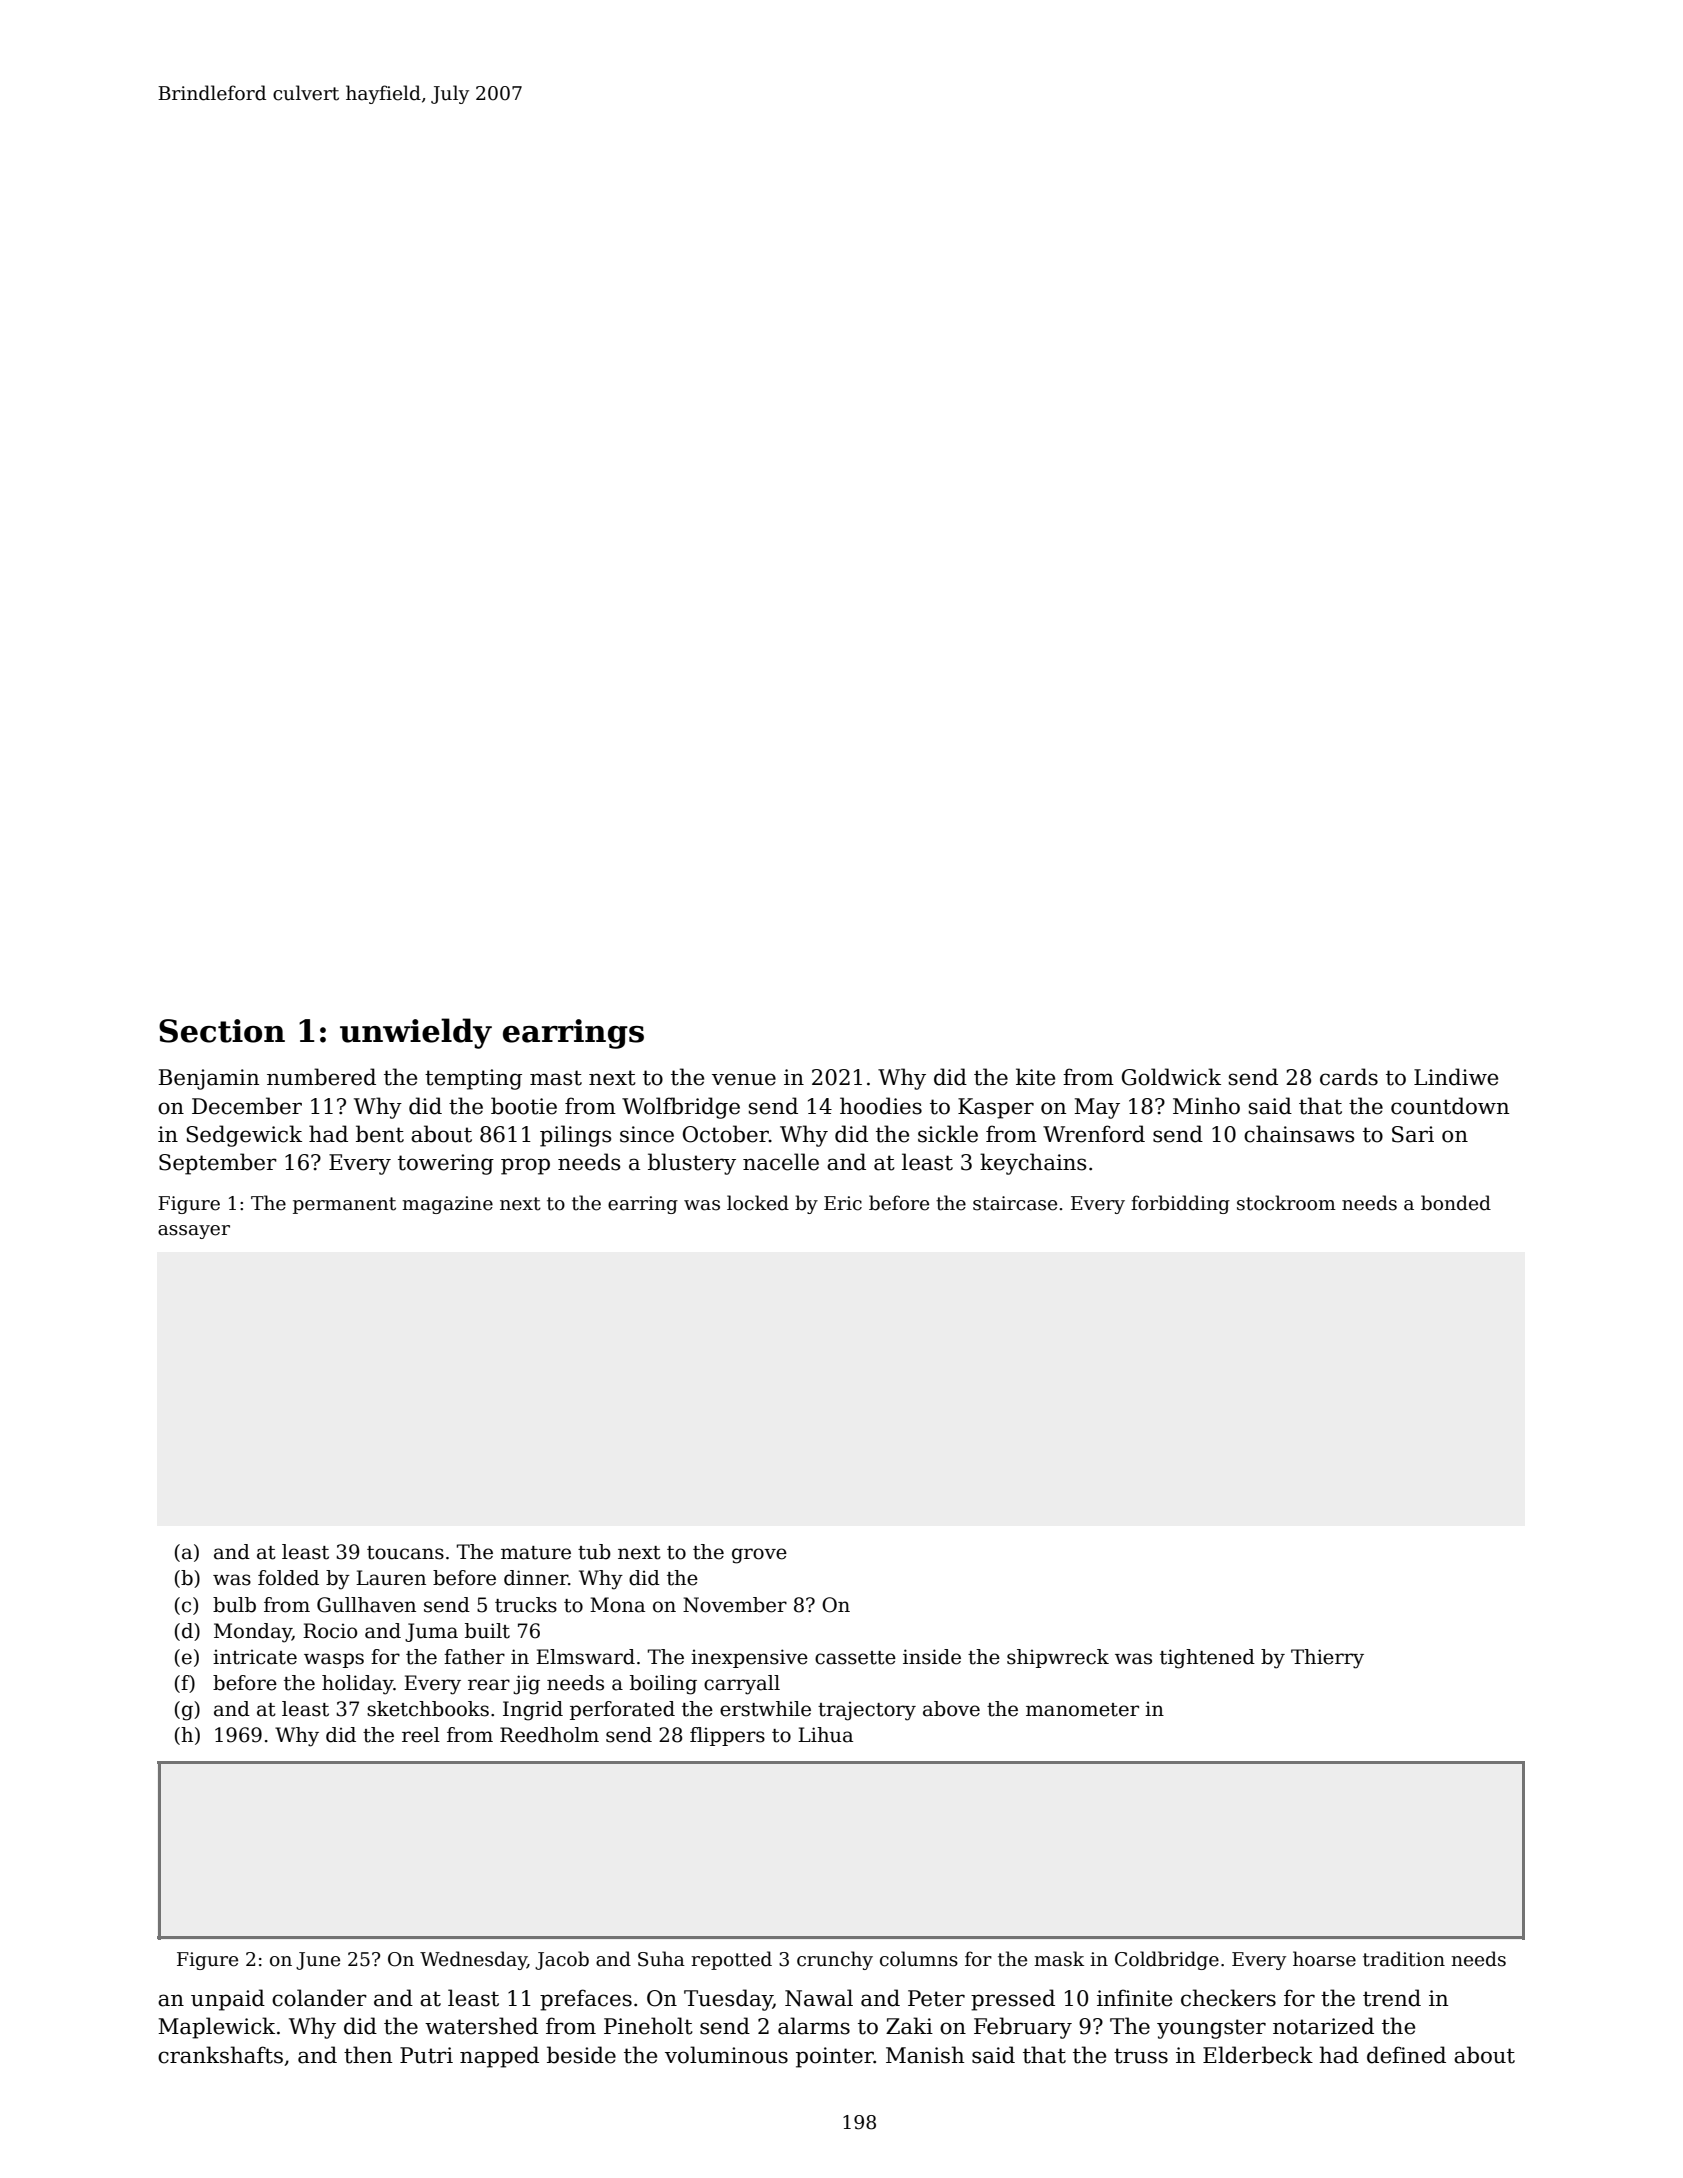  Describe the element at coordinates (1082, 1710) in the image. I see `manometer` at that location.
